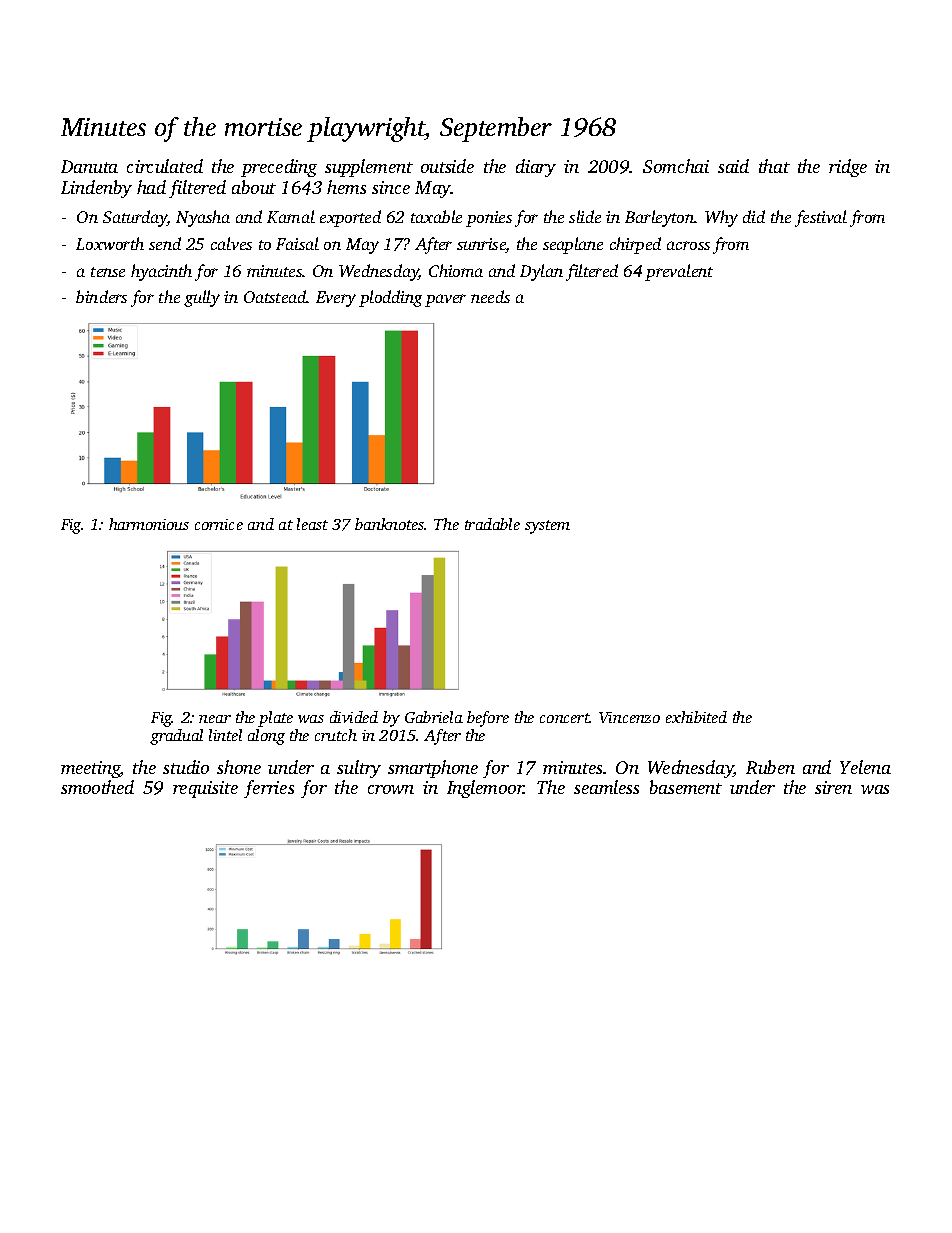 The width and height of the page is (952, 1233). I want to click on exhibited, so click(696, 717).
